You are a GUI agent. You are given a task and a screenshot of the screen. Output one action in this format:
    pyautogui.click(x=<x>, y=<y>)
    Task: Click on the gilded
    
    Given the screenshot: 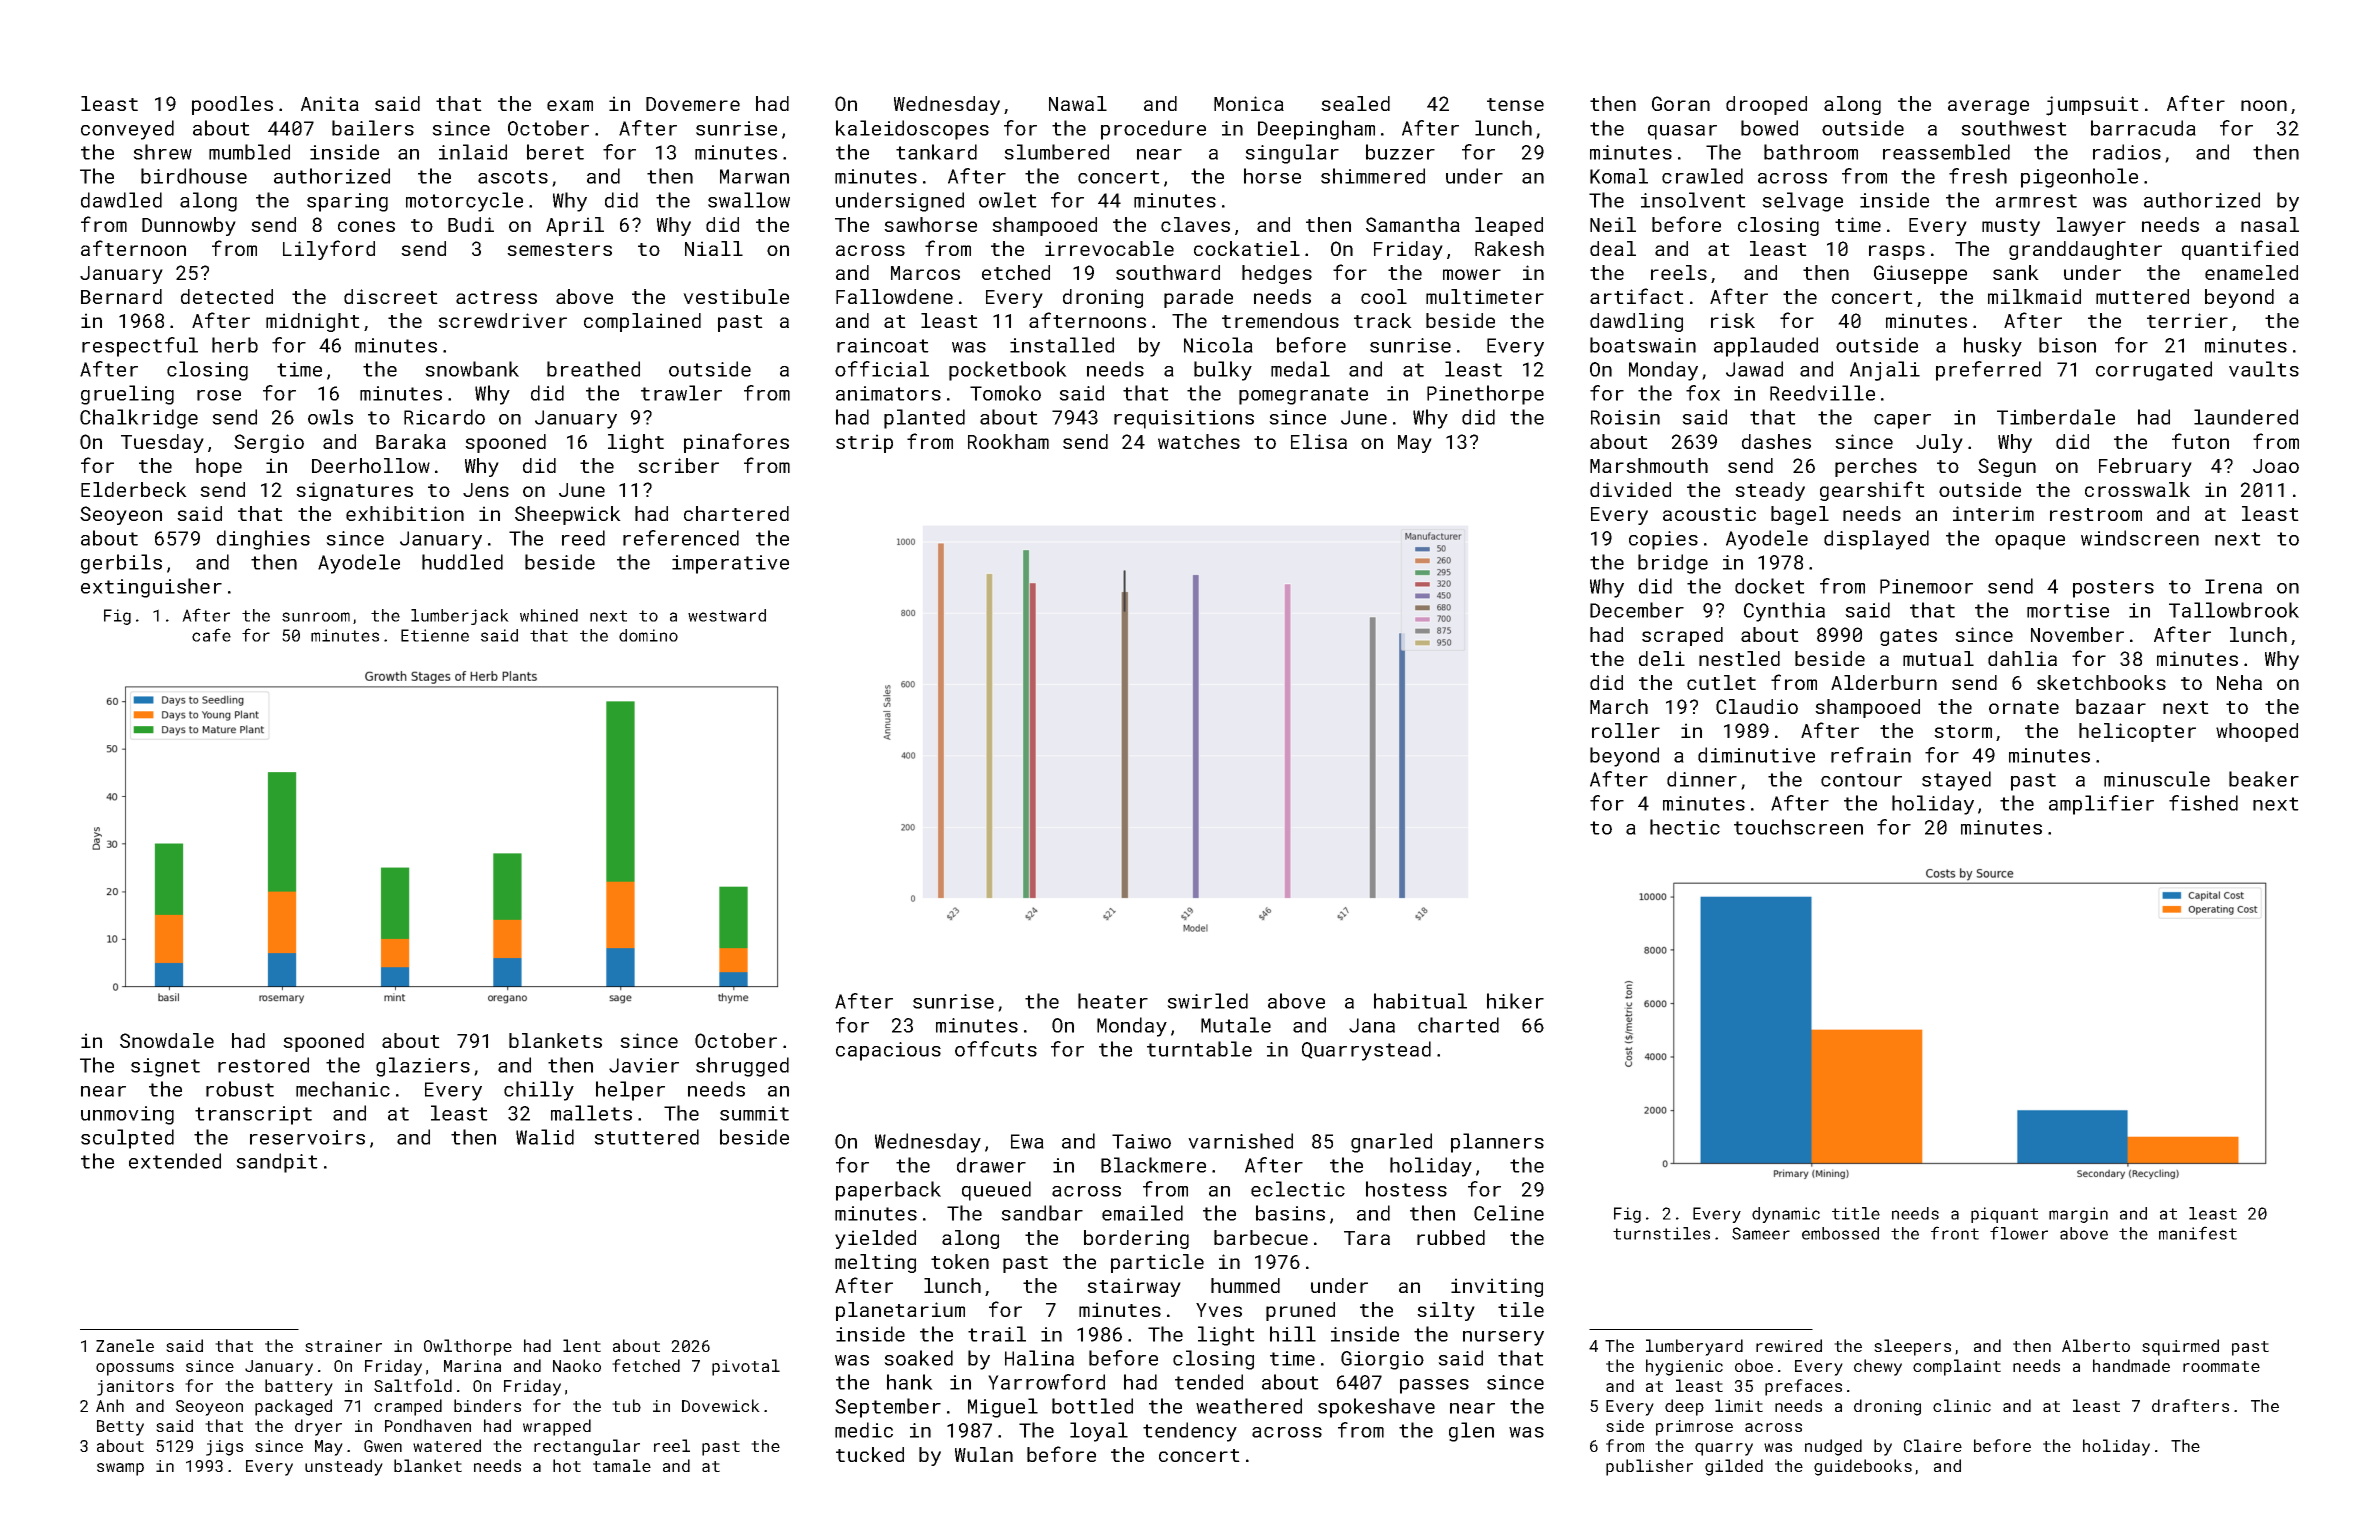 What is the action you would take?
    pyautogui.click(x=1734, y=1467)
